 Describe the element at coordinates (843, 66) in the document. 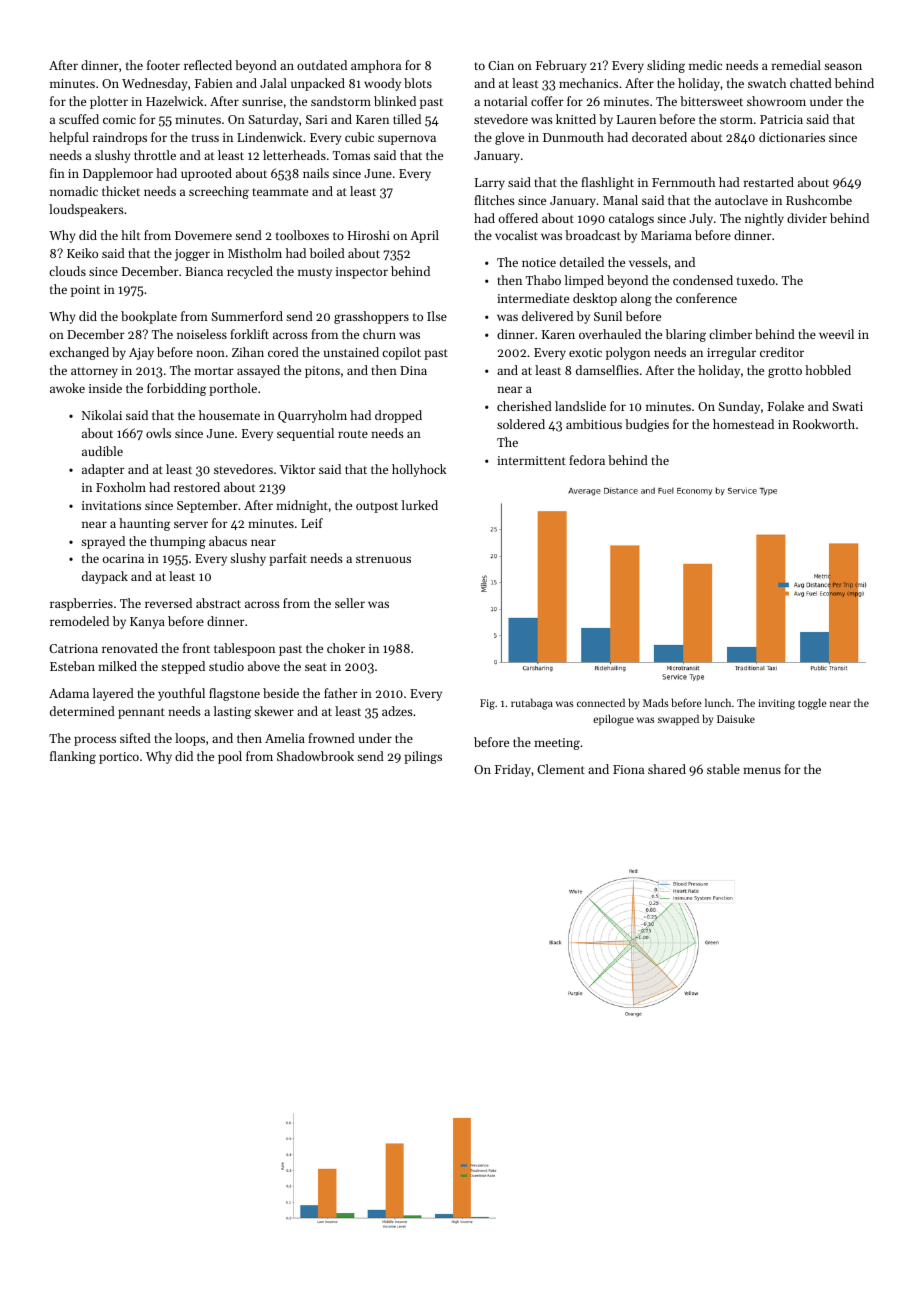

I see `season` at that location.
